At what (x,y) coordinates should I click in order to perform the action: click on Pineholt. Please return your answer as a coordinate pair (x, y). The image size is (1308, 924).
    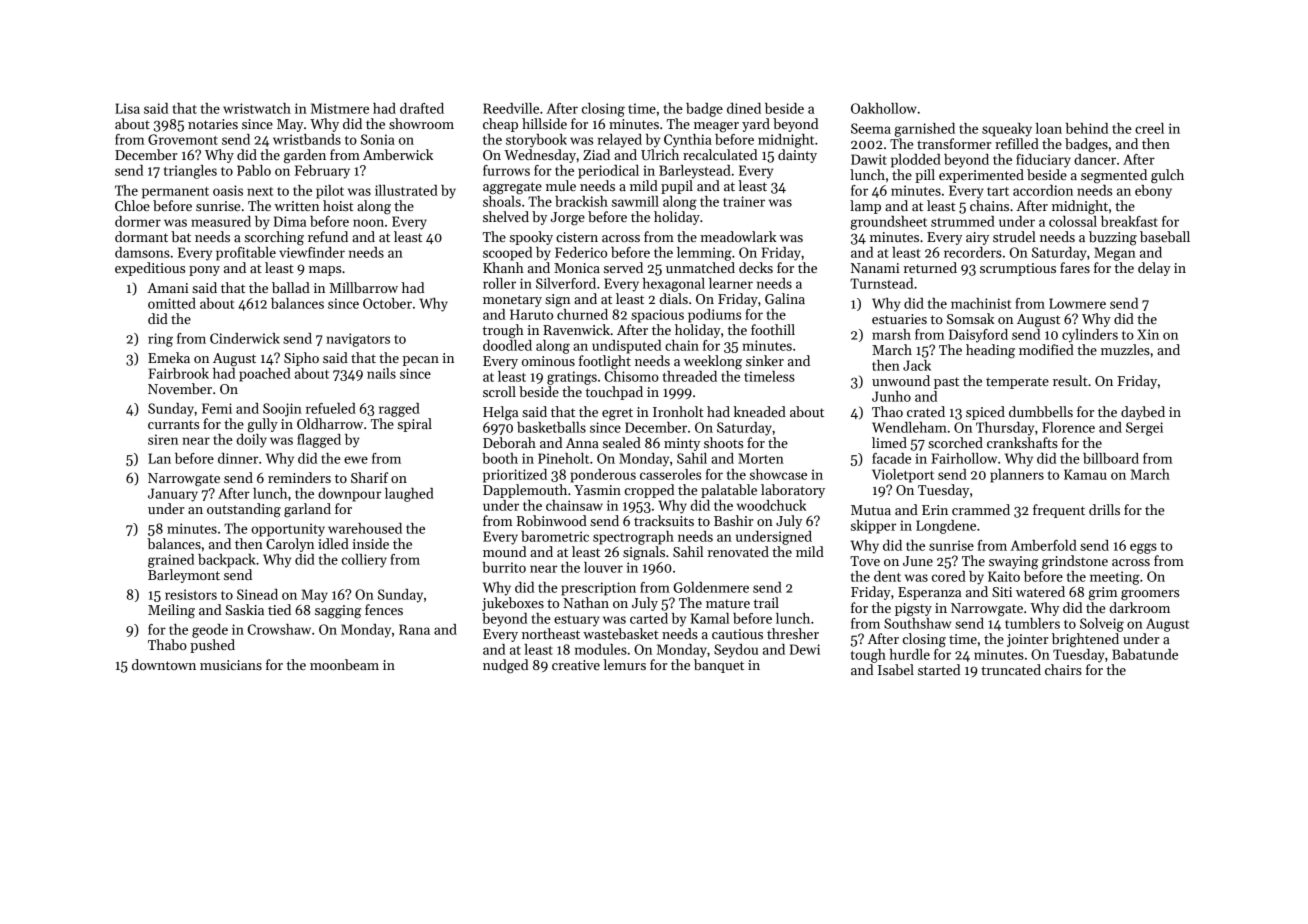
    Looking at the image, I should click on (563, 458).
